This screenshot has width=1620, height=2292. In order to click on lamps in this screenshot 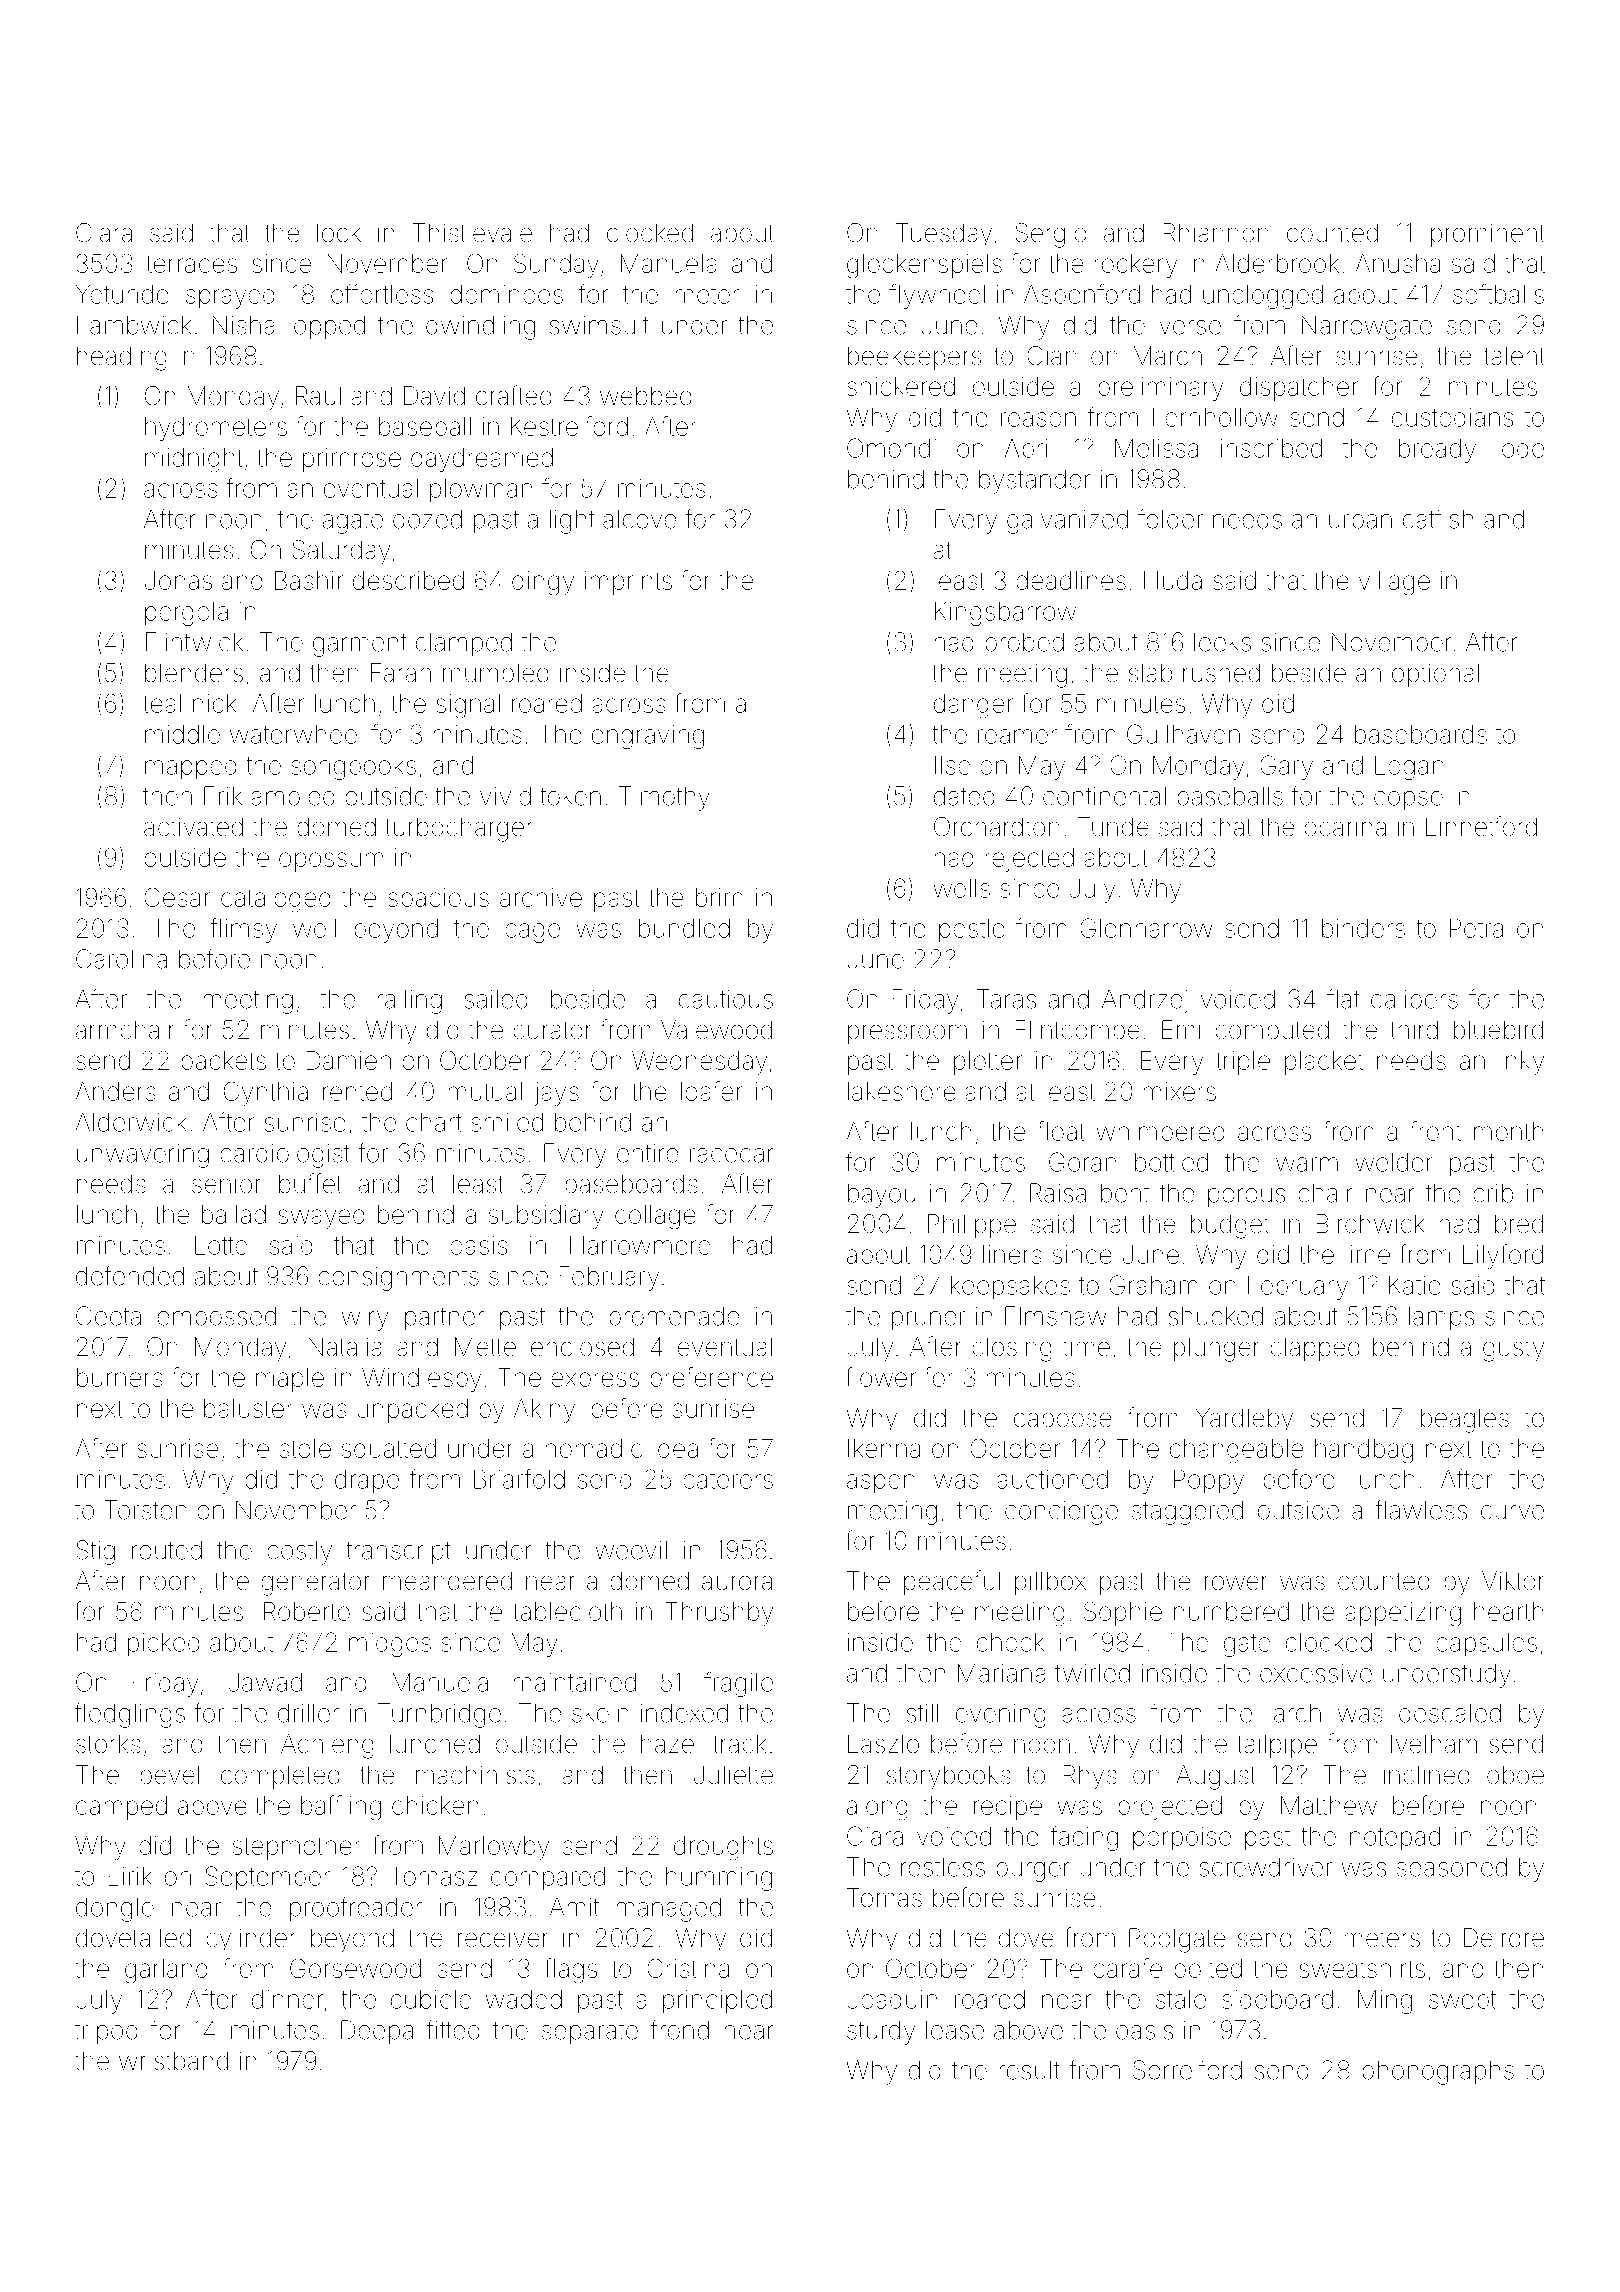, I will do `click(1441, 1318)`.
